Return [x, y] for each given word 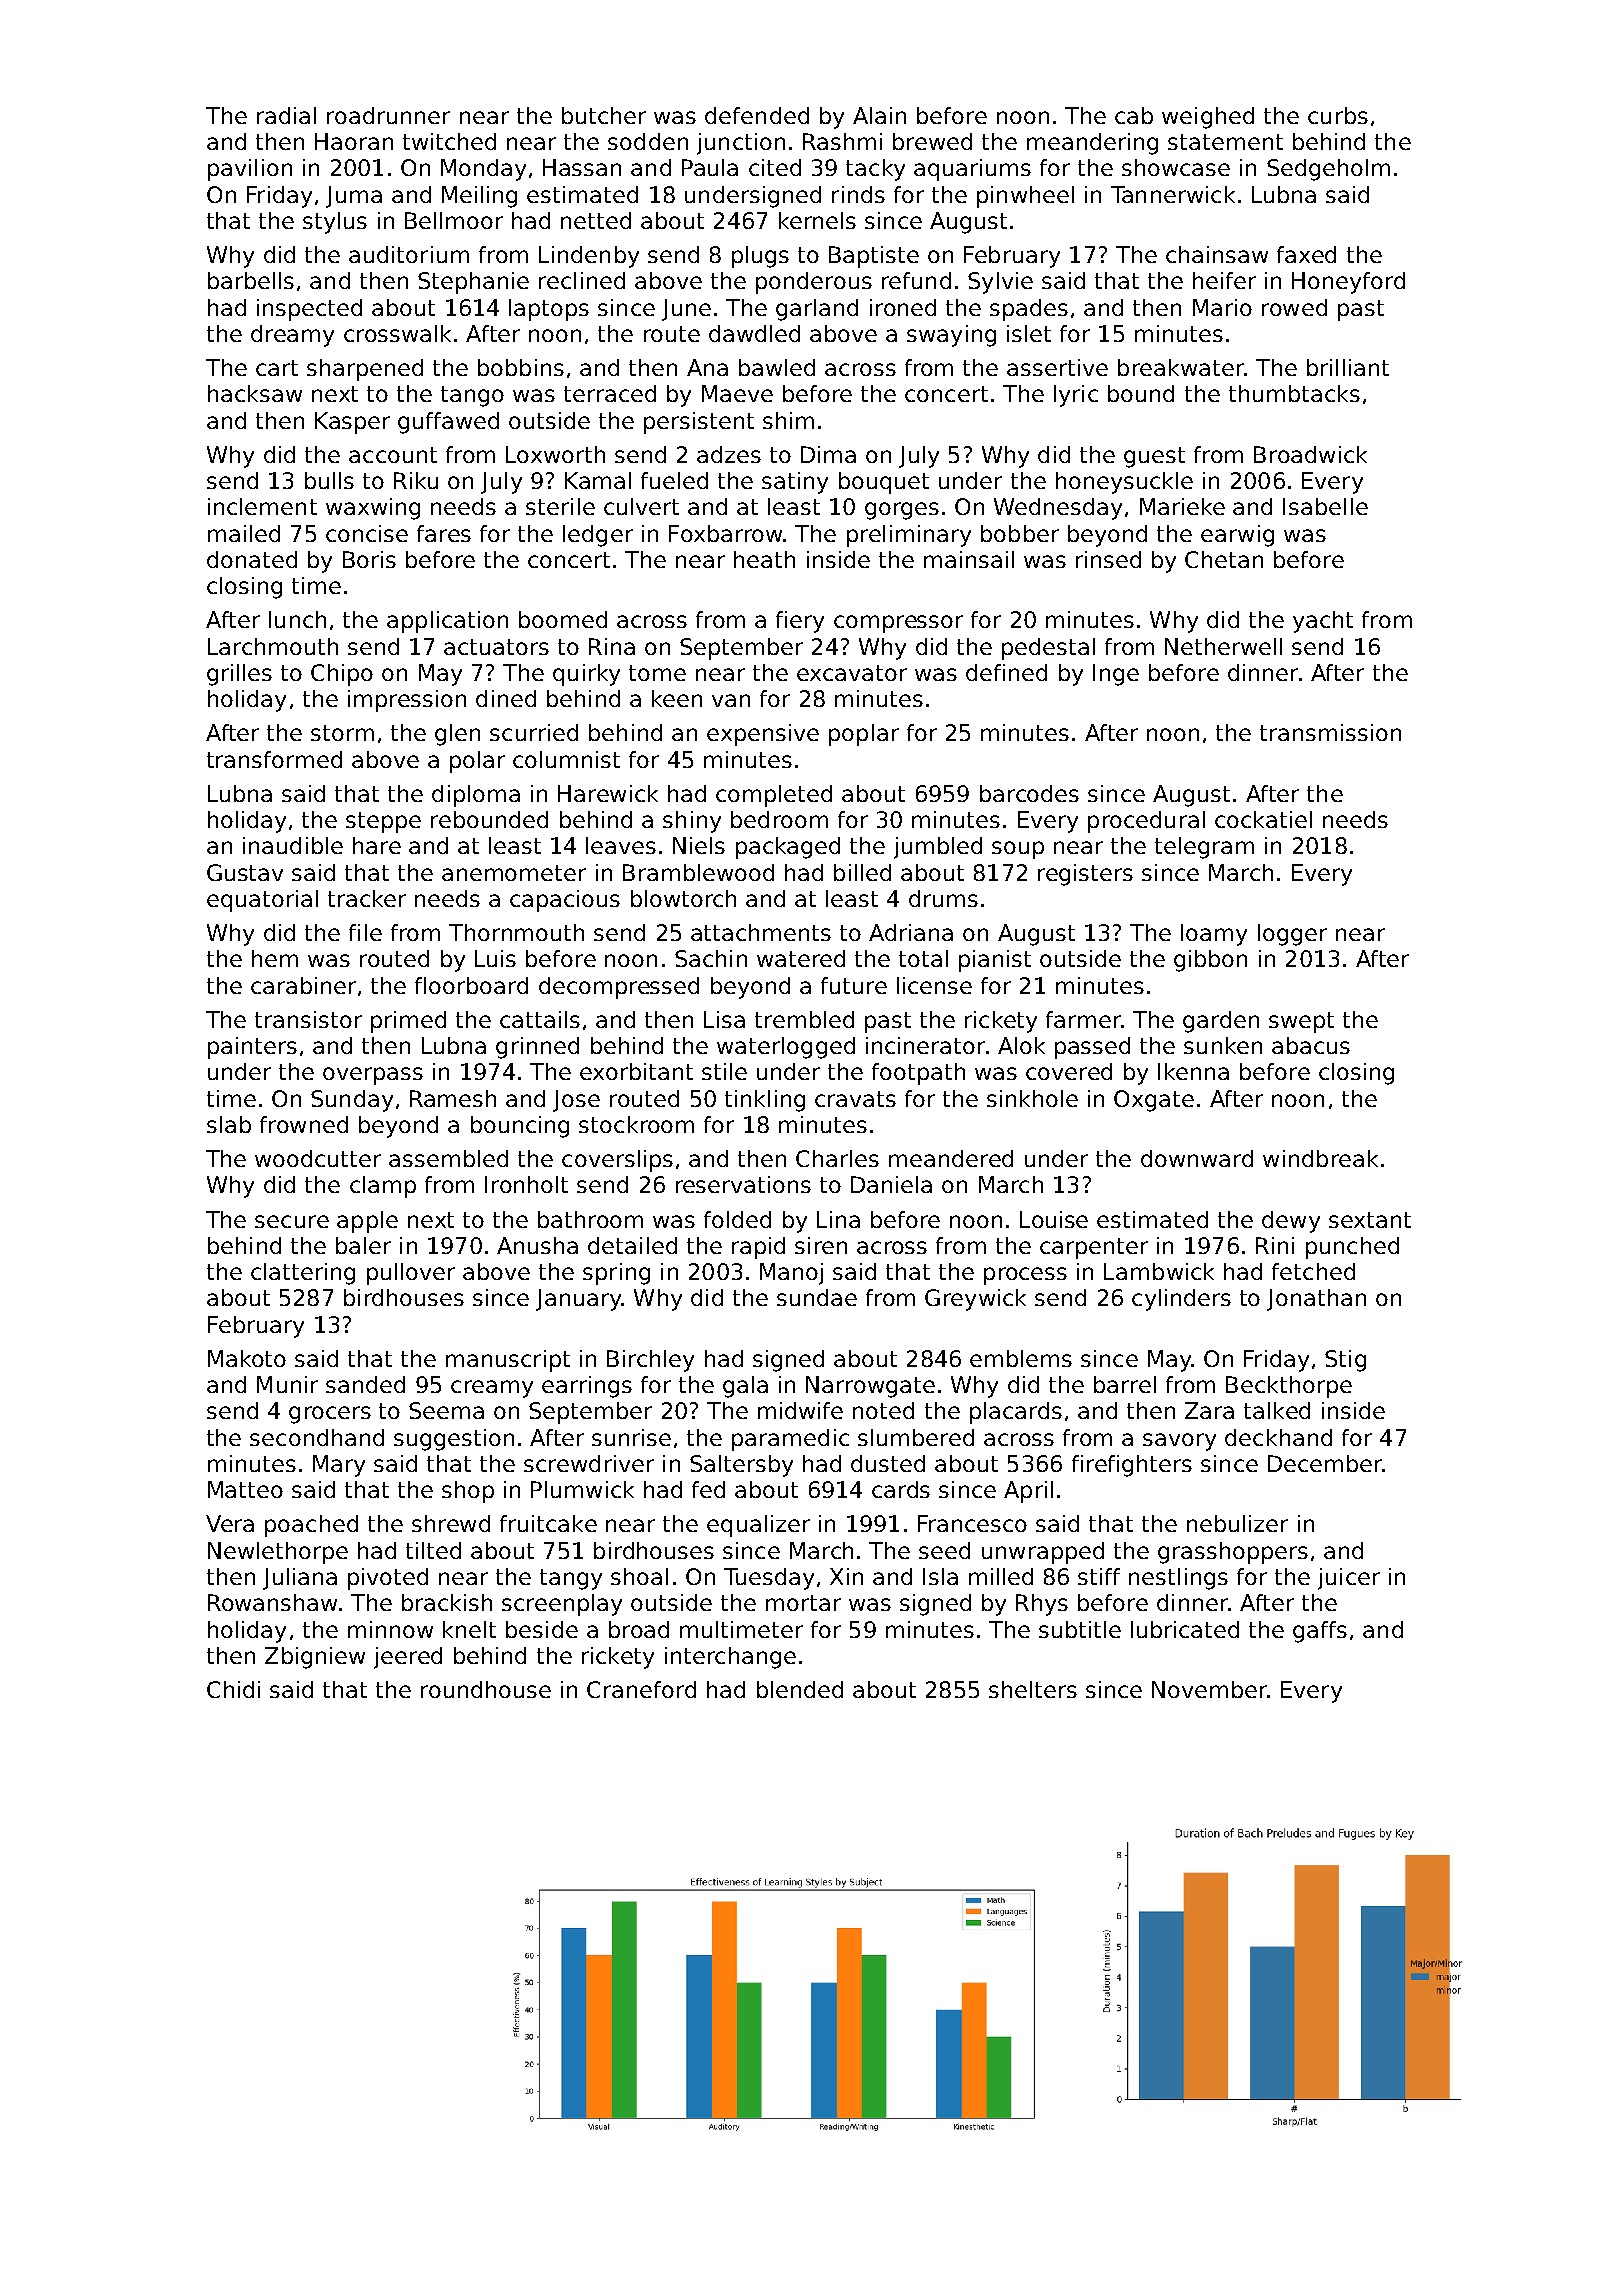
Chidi [233, 1689]
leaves [621, 845]
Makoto [247, 1358]
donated [252, 559]
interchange [730, 1658]
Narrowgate [870, 1387]
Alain [879, 115]
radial [286, 115]
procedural [1146, 822]
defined [1006, 672]
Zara [1209, 1410]
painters [252, 1048]
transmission [1330, 732]
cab [1134, 115]
